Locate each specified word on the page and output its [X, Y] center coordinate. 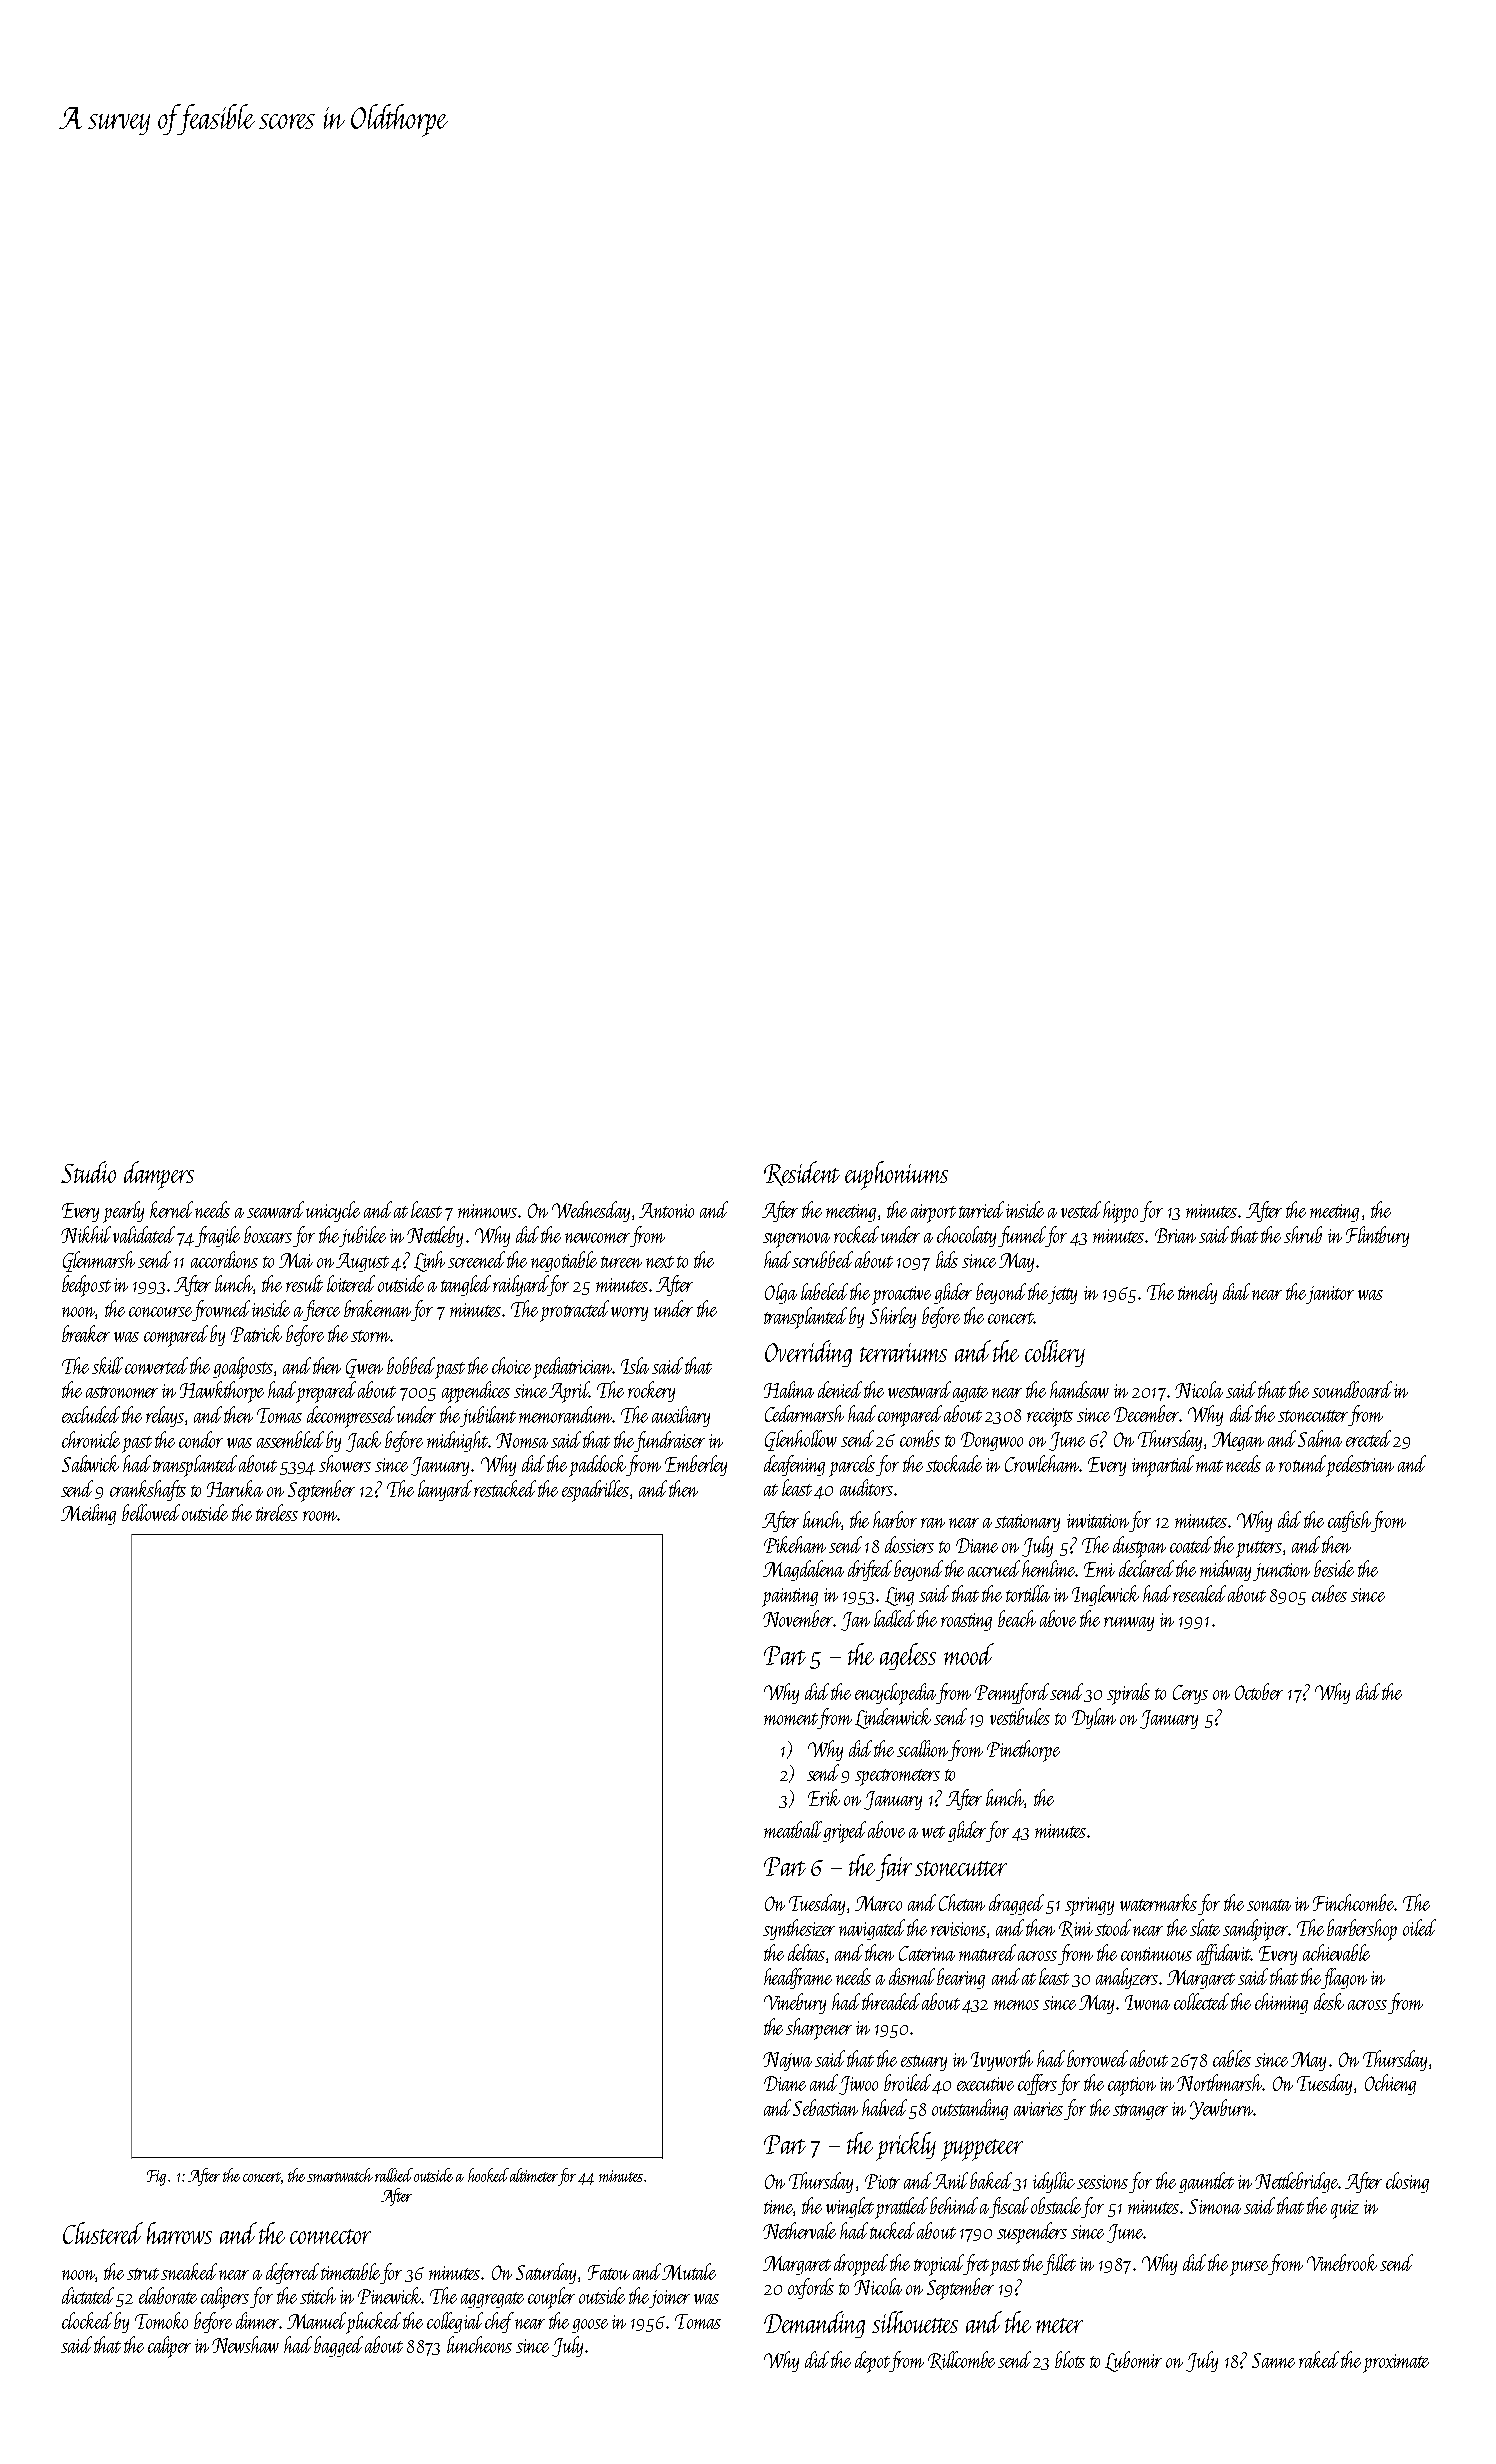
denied [840, 1389]
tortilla [1028, 1593]
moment [790, 1719]
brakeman [377, 1308]
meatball [793, 1829]
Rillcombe [961, 2360]
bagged [338, 2346]
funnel [1022, 1236]
